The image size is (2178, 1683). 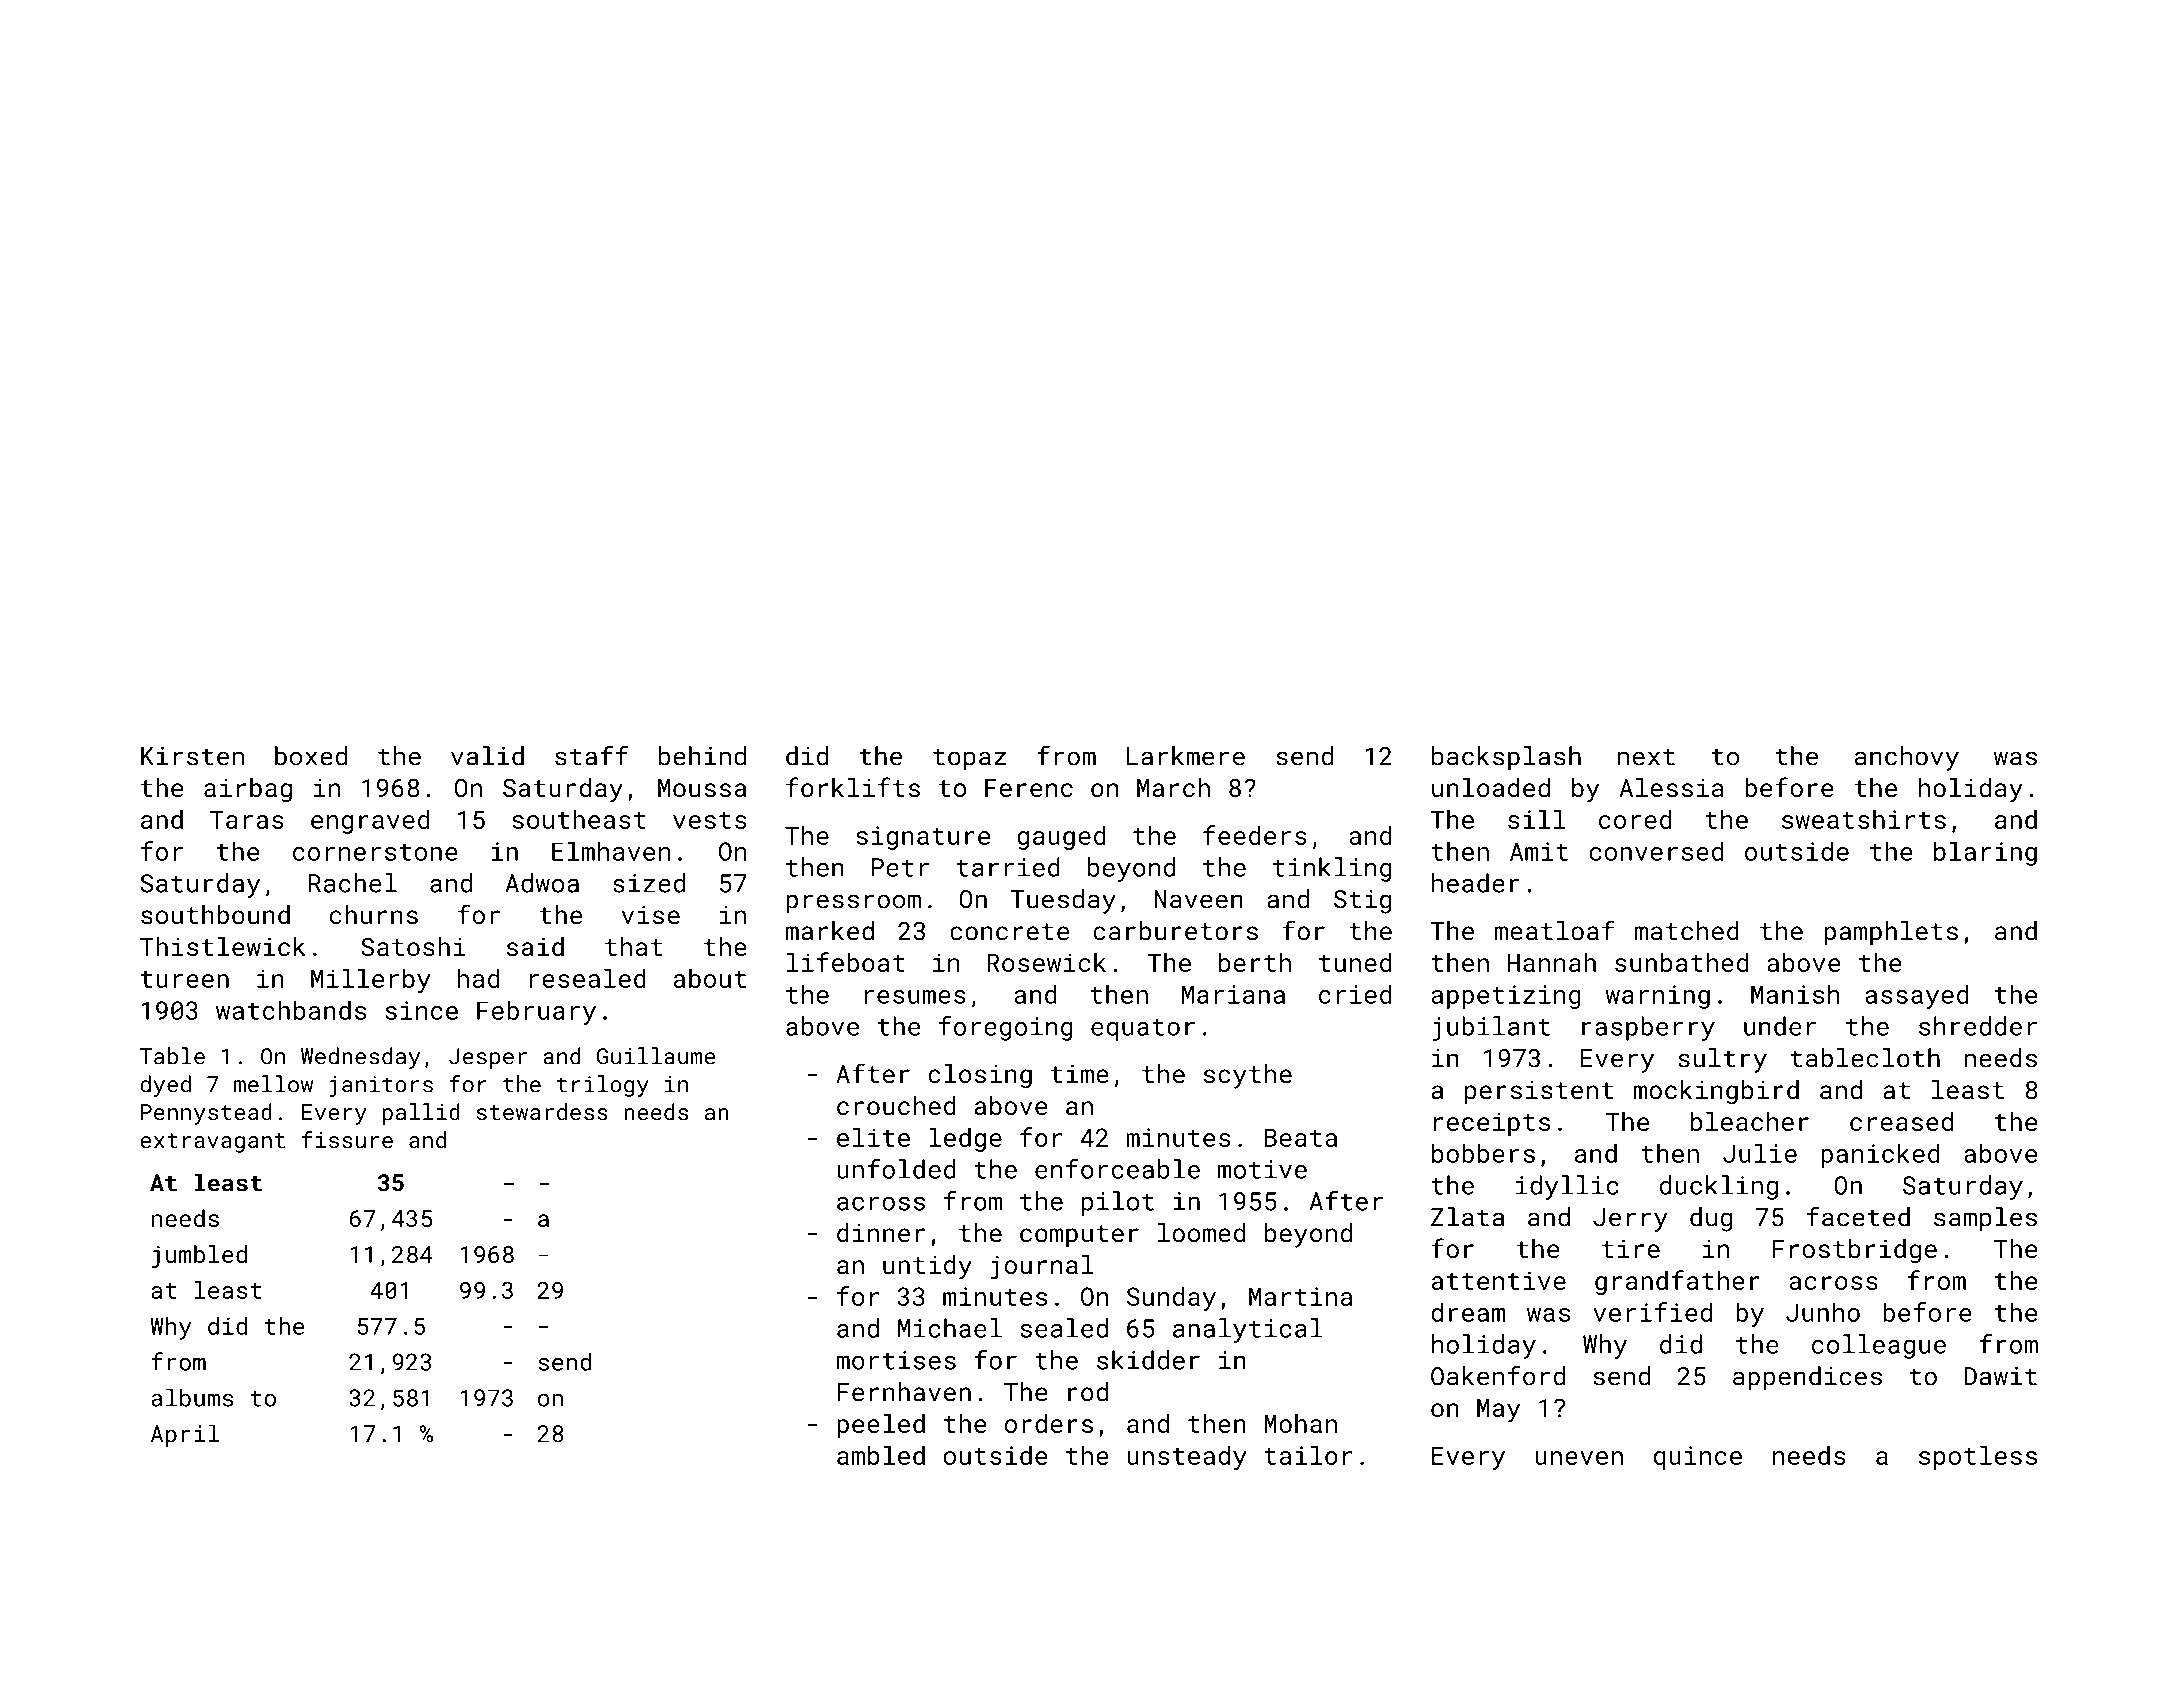 I want to click on sunbathed, so click(x=1681, y=962).
